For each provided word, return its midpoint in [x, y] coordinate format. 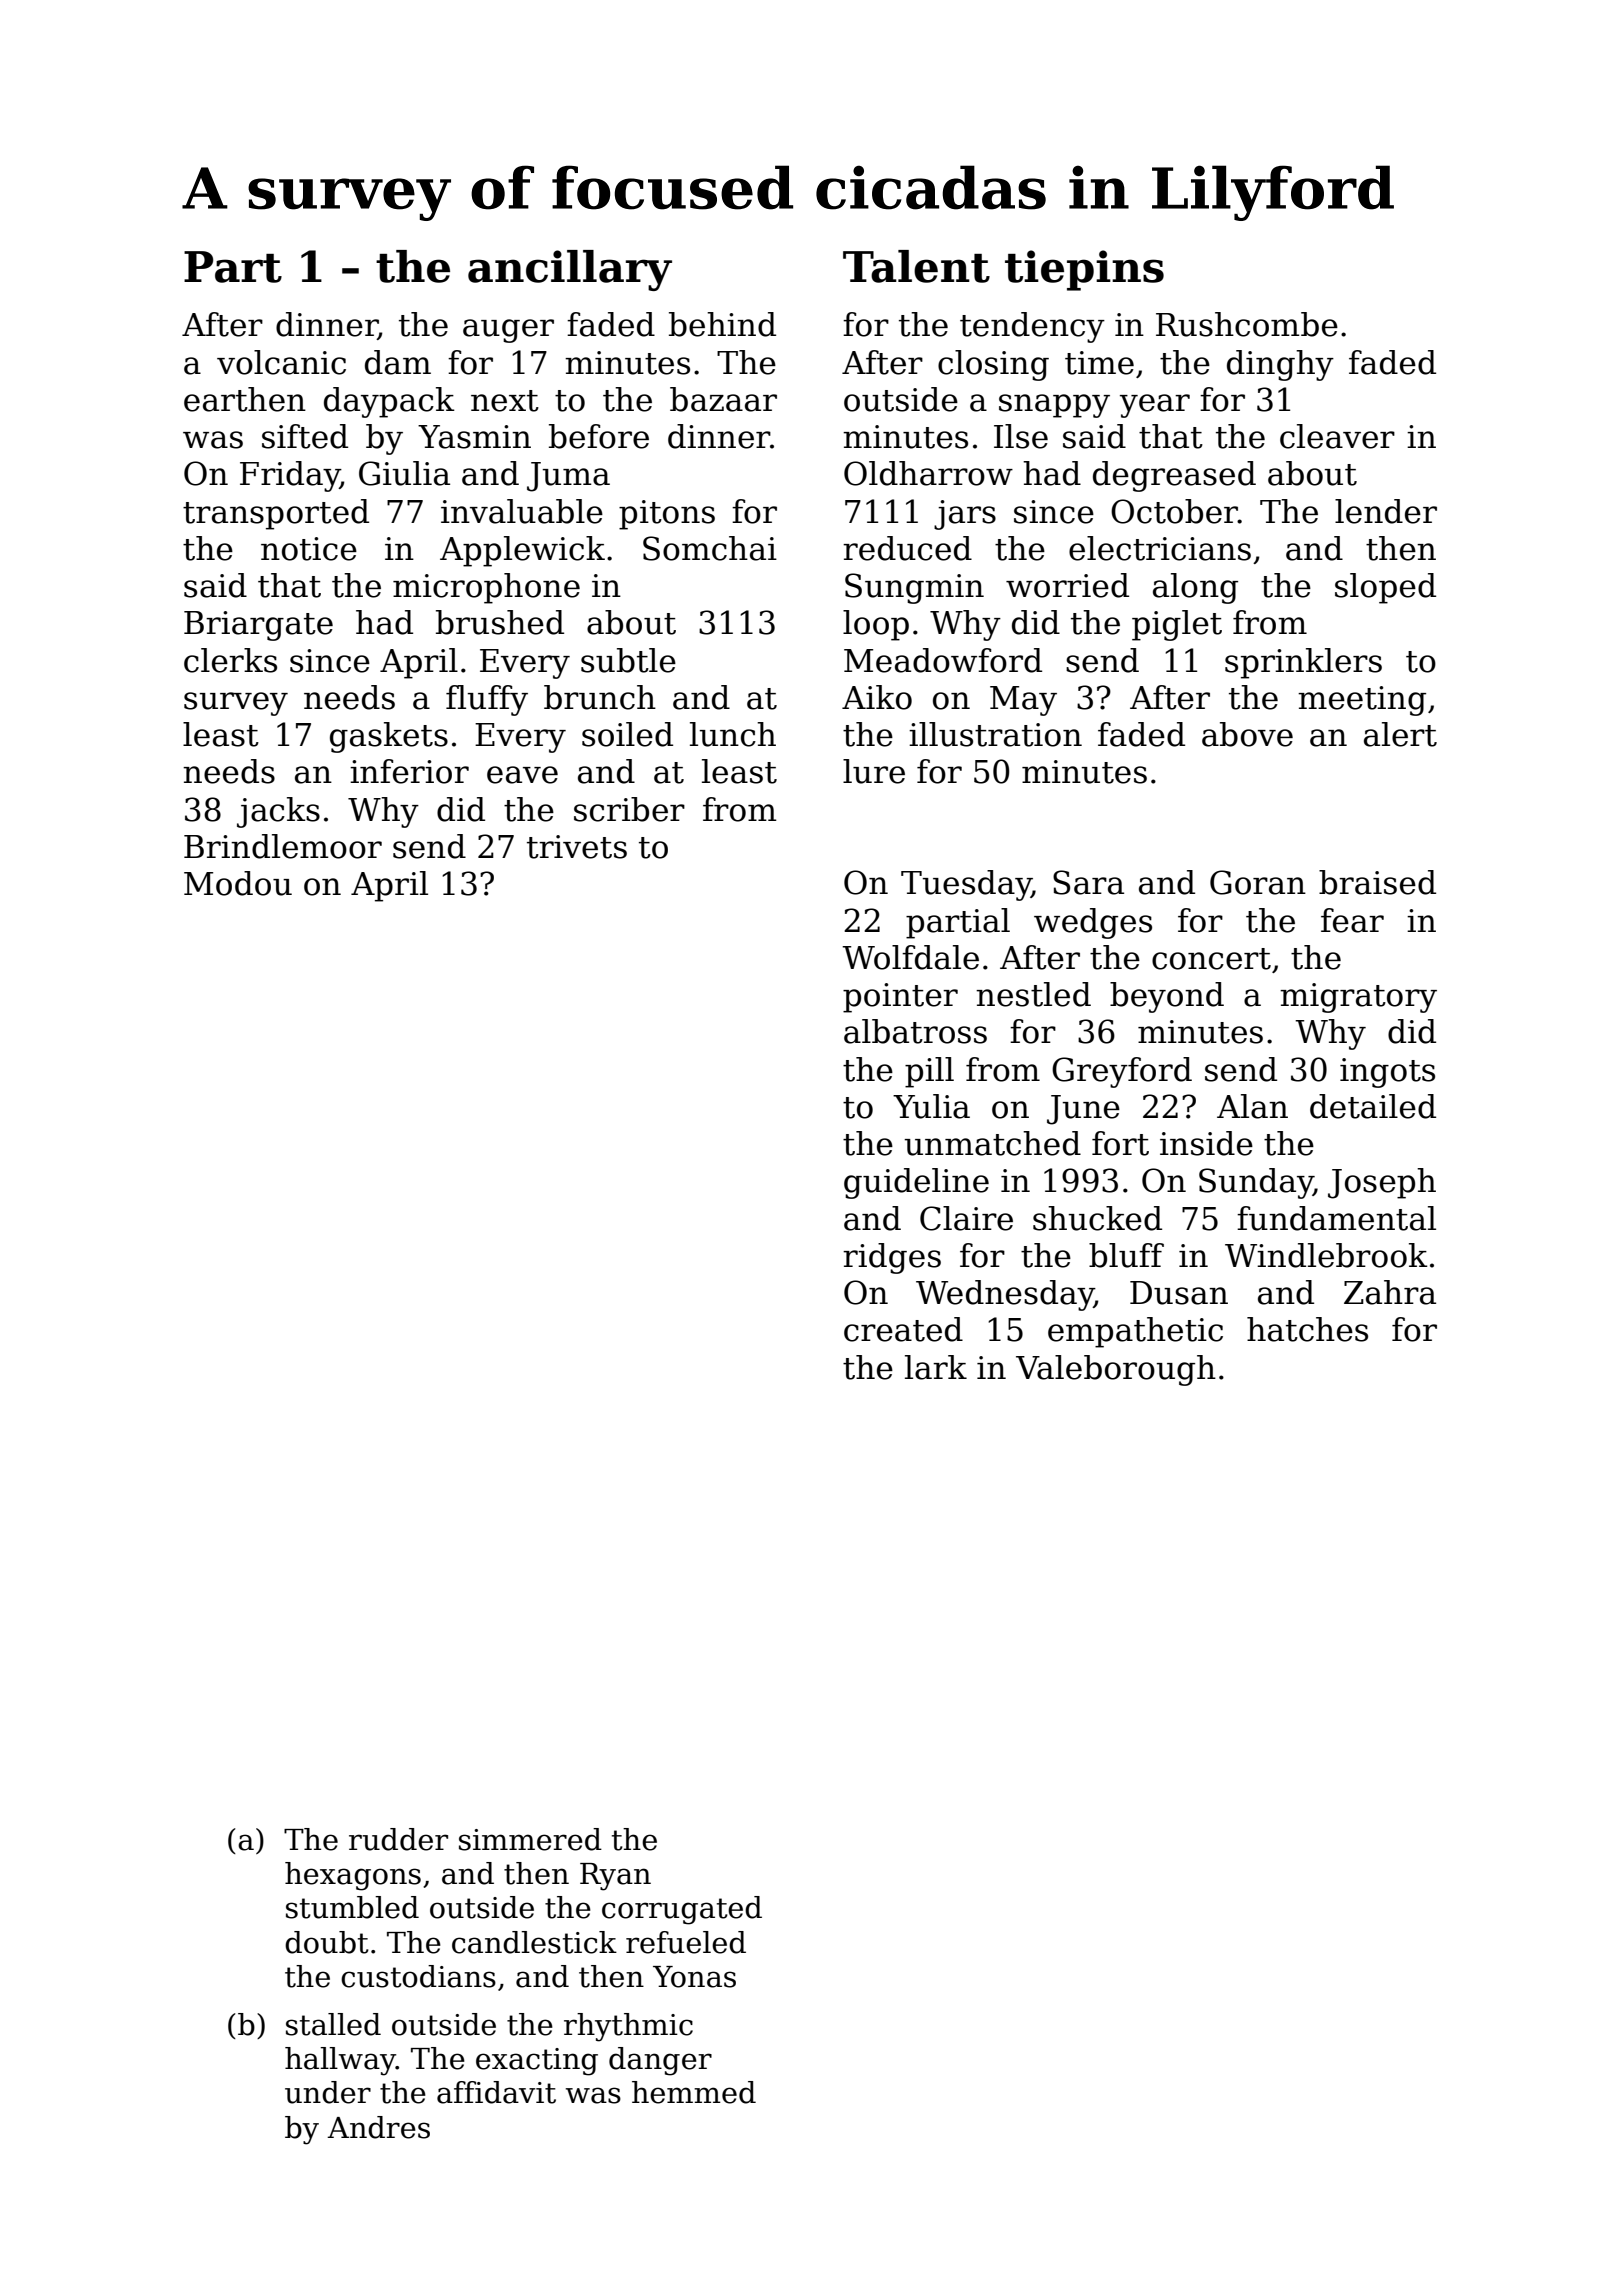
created [903, 1329]
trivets [577, 847]
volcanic [281, 362]
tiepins [1084, 270]
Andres [378, 2127]
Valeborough [1116, 1370]
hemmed [694, 2092]
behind [722, 324]
